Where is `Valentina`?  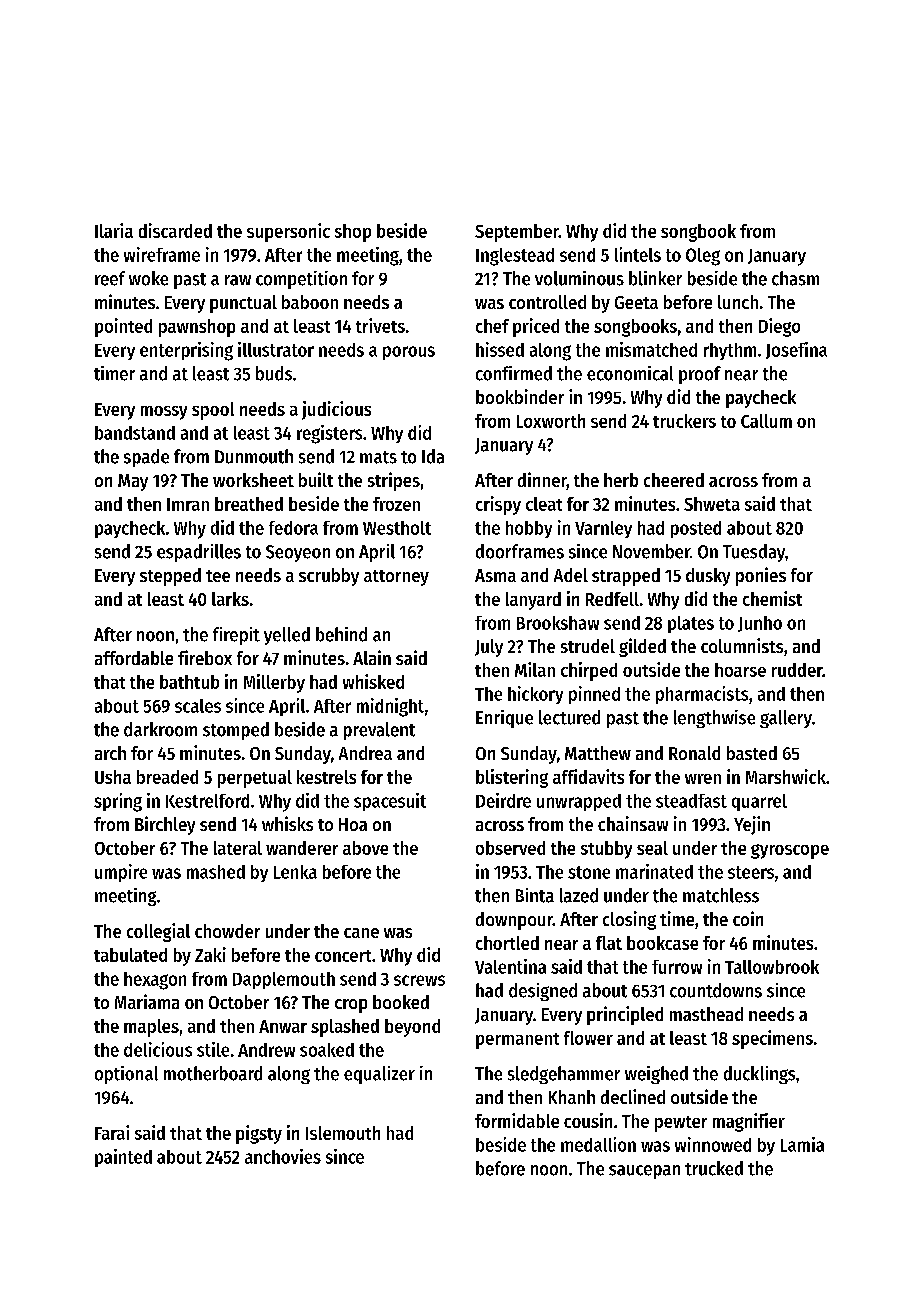 Valentina is located at coordinates (510, 966).
